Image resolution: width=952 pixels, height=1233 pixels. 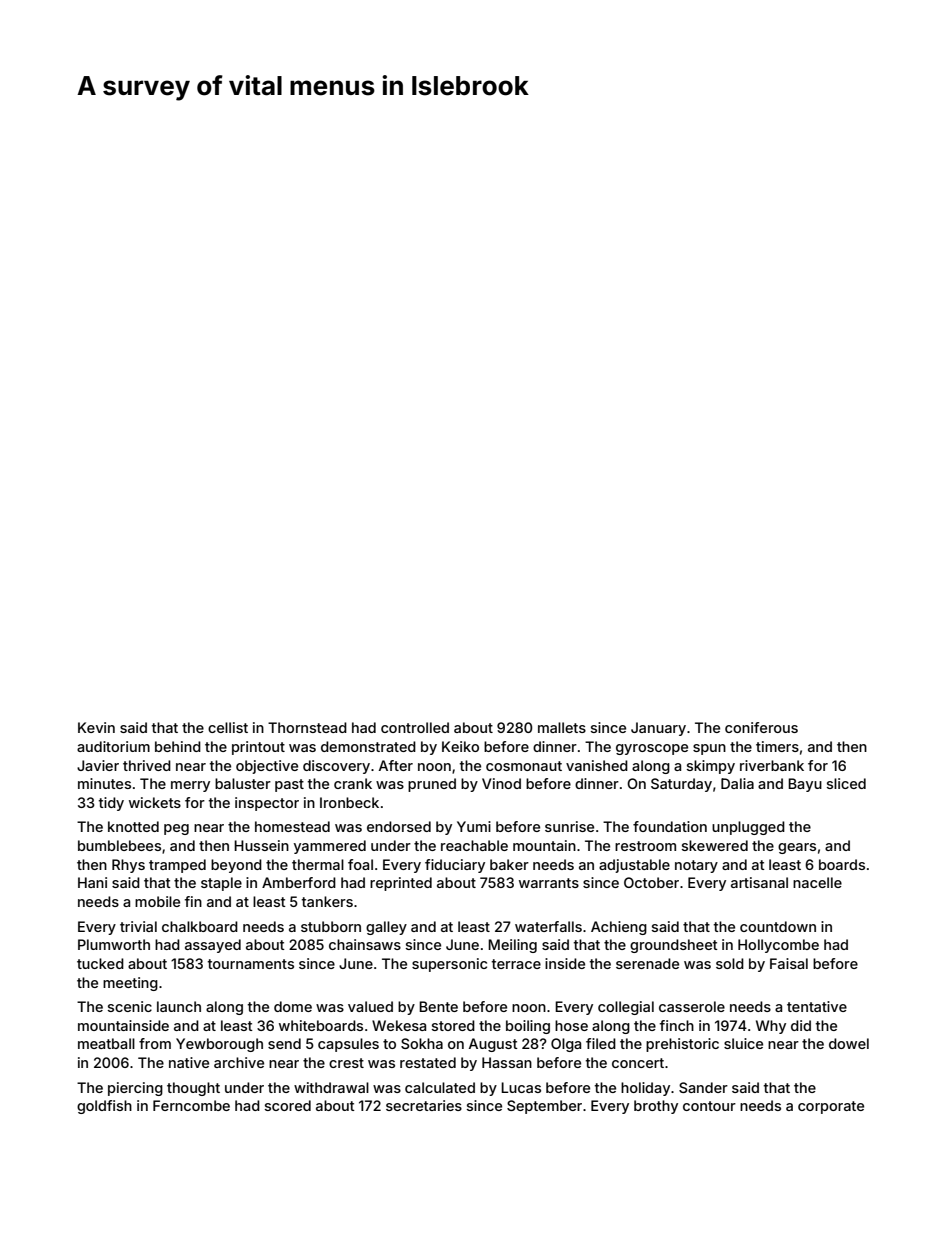 What do you see at coordinates (777, 746) in the screenshot?
I see `timers` at bounding box center [777, 746].
